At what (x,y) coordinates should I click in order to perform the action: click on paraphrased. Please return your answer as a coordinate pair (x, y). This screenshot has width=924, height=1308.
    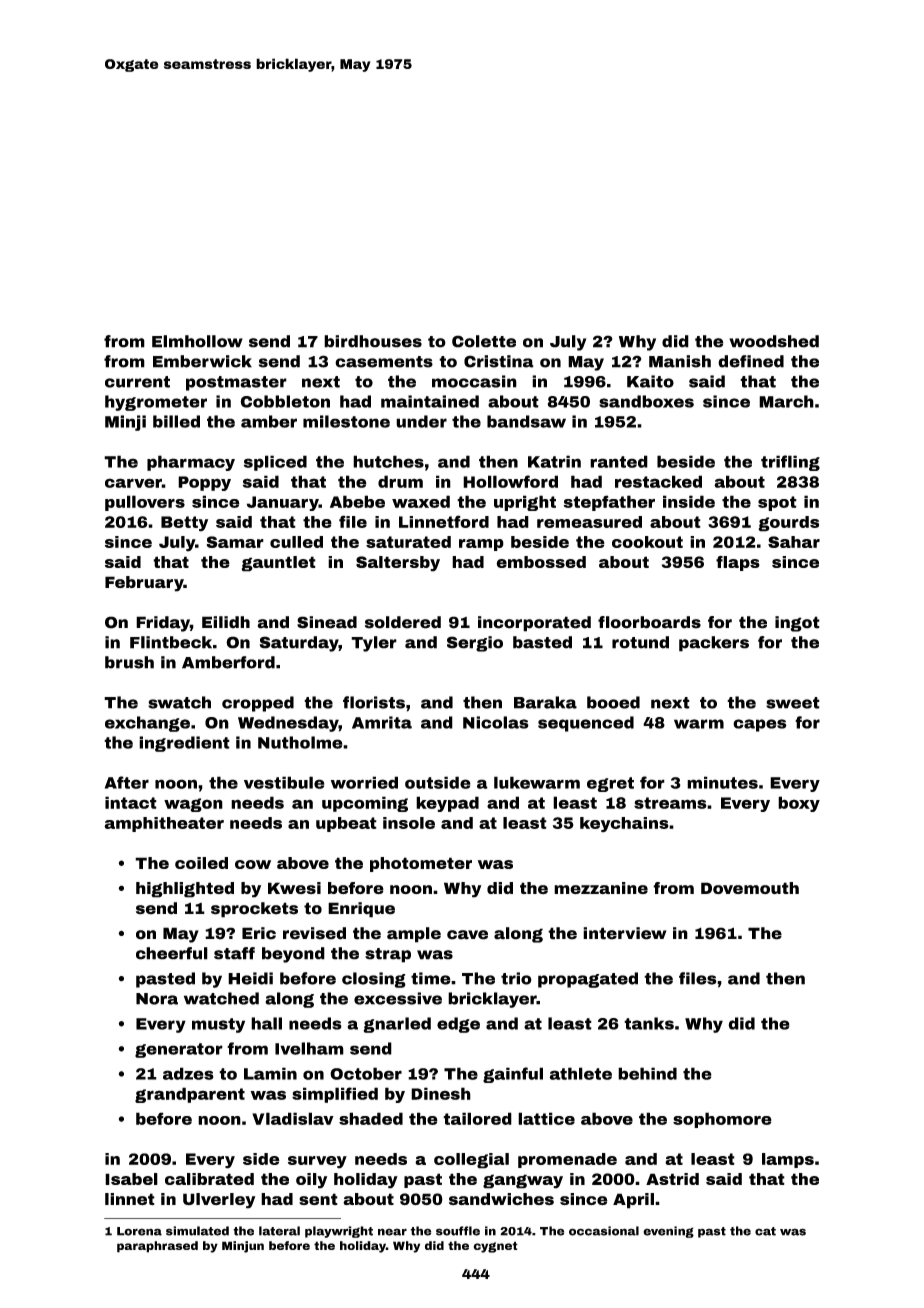
    Looking at the image, I should click on (157, 1247).
